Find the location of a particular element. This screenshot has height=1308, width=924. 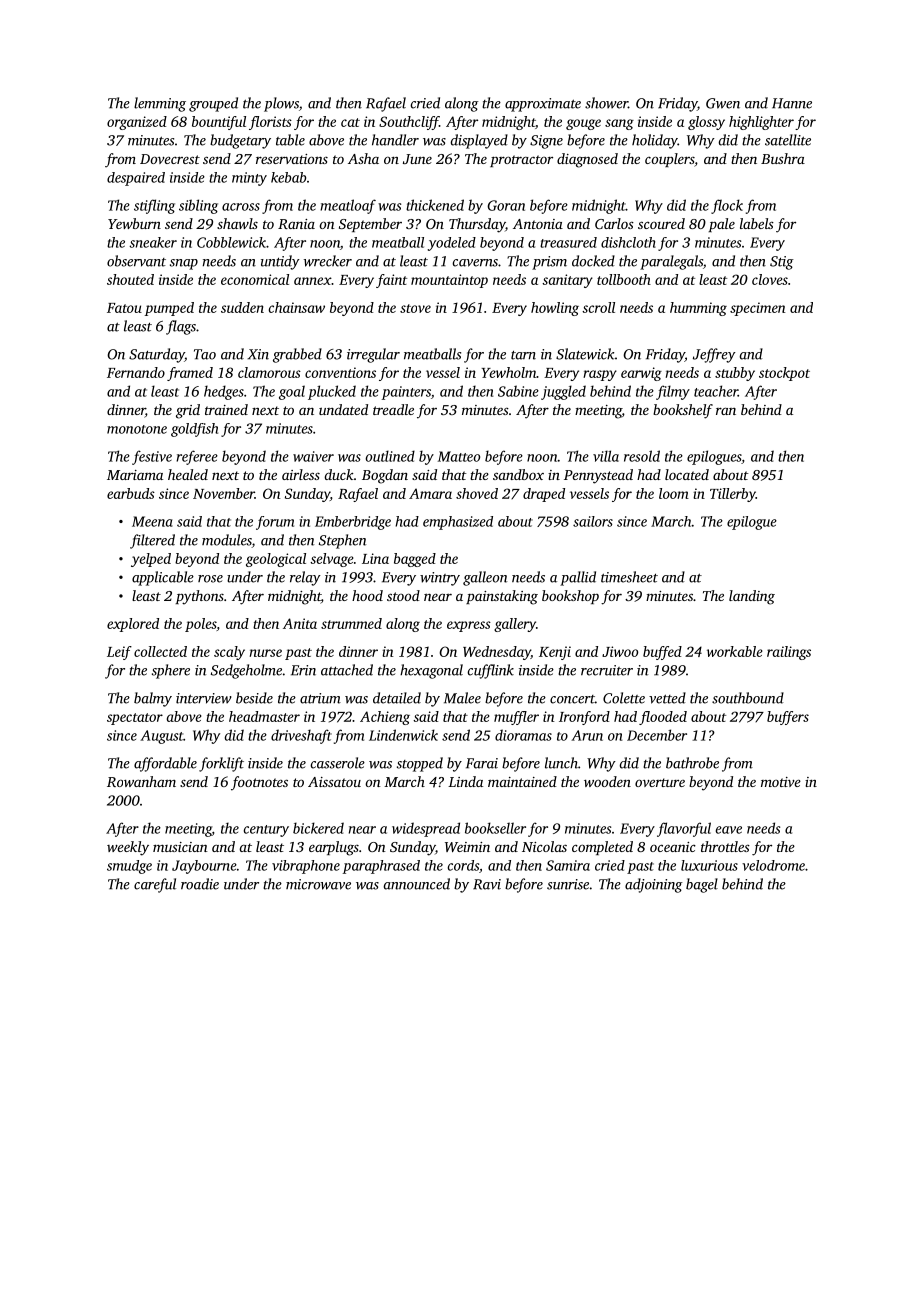

landing is located at coordinates (752, 597).
